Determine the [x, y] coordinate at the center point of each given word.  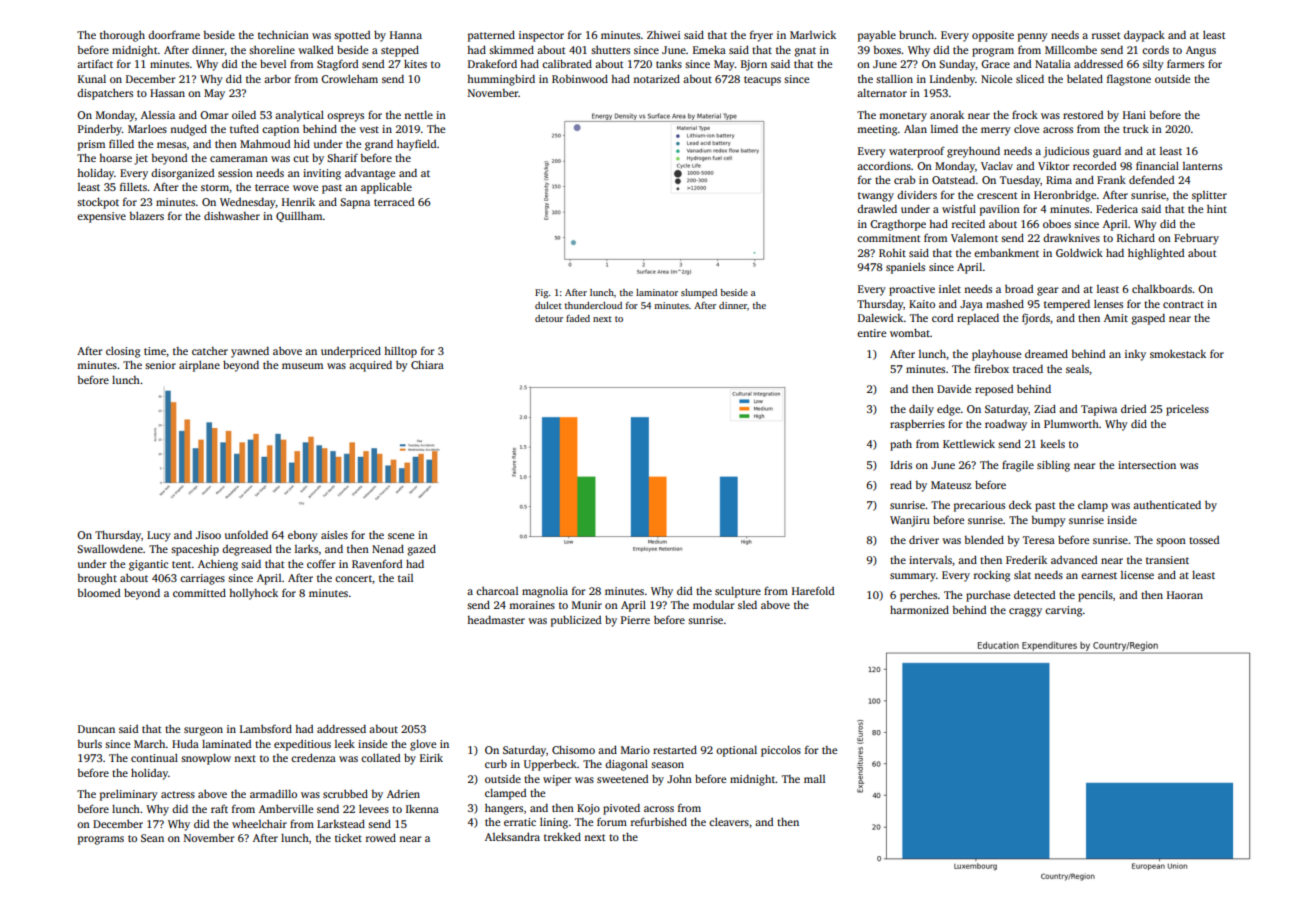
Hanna [406, 35]
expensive [101, 217]
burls [90, 744]
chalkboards [1162, 289]
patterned [491, 36]
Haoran [1185, 595]
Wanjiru [910, 521]
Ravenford [377, 563]
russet [1106, 35]
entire [871, 333]
